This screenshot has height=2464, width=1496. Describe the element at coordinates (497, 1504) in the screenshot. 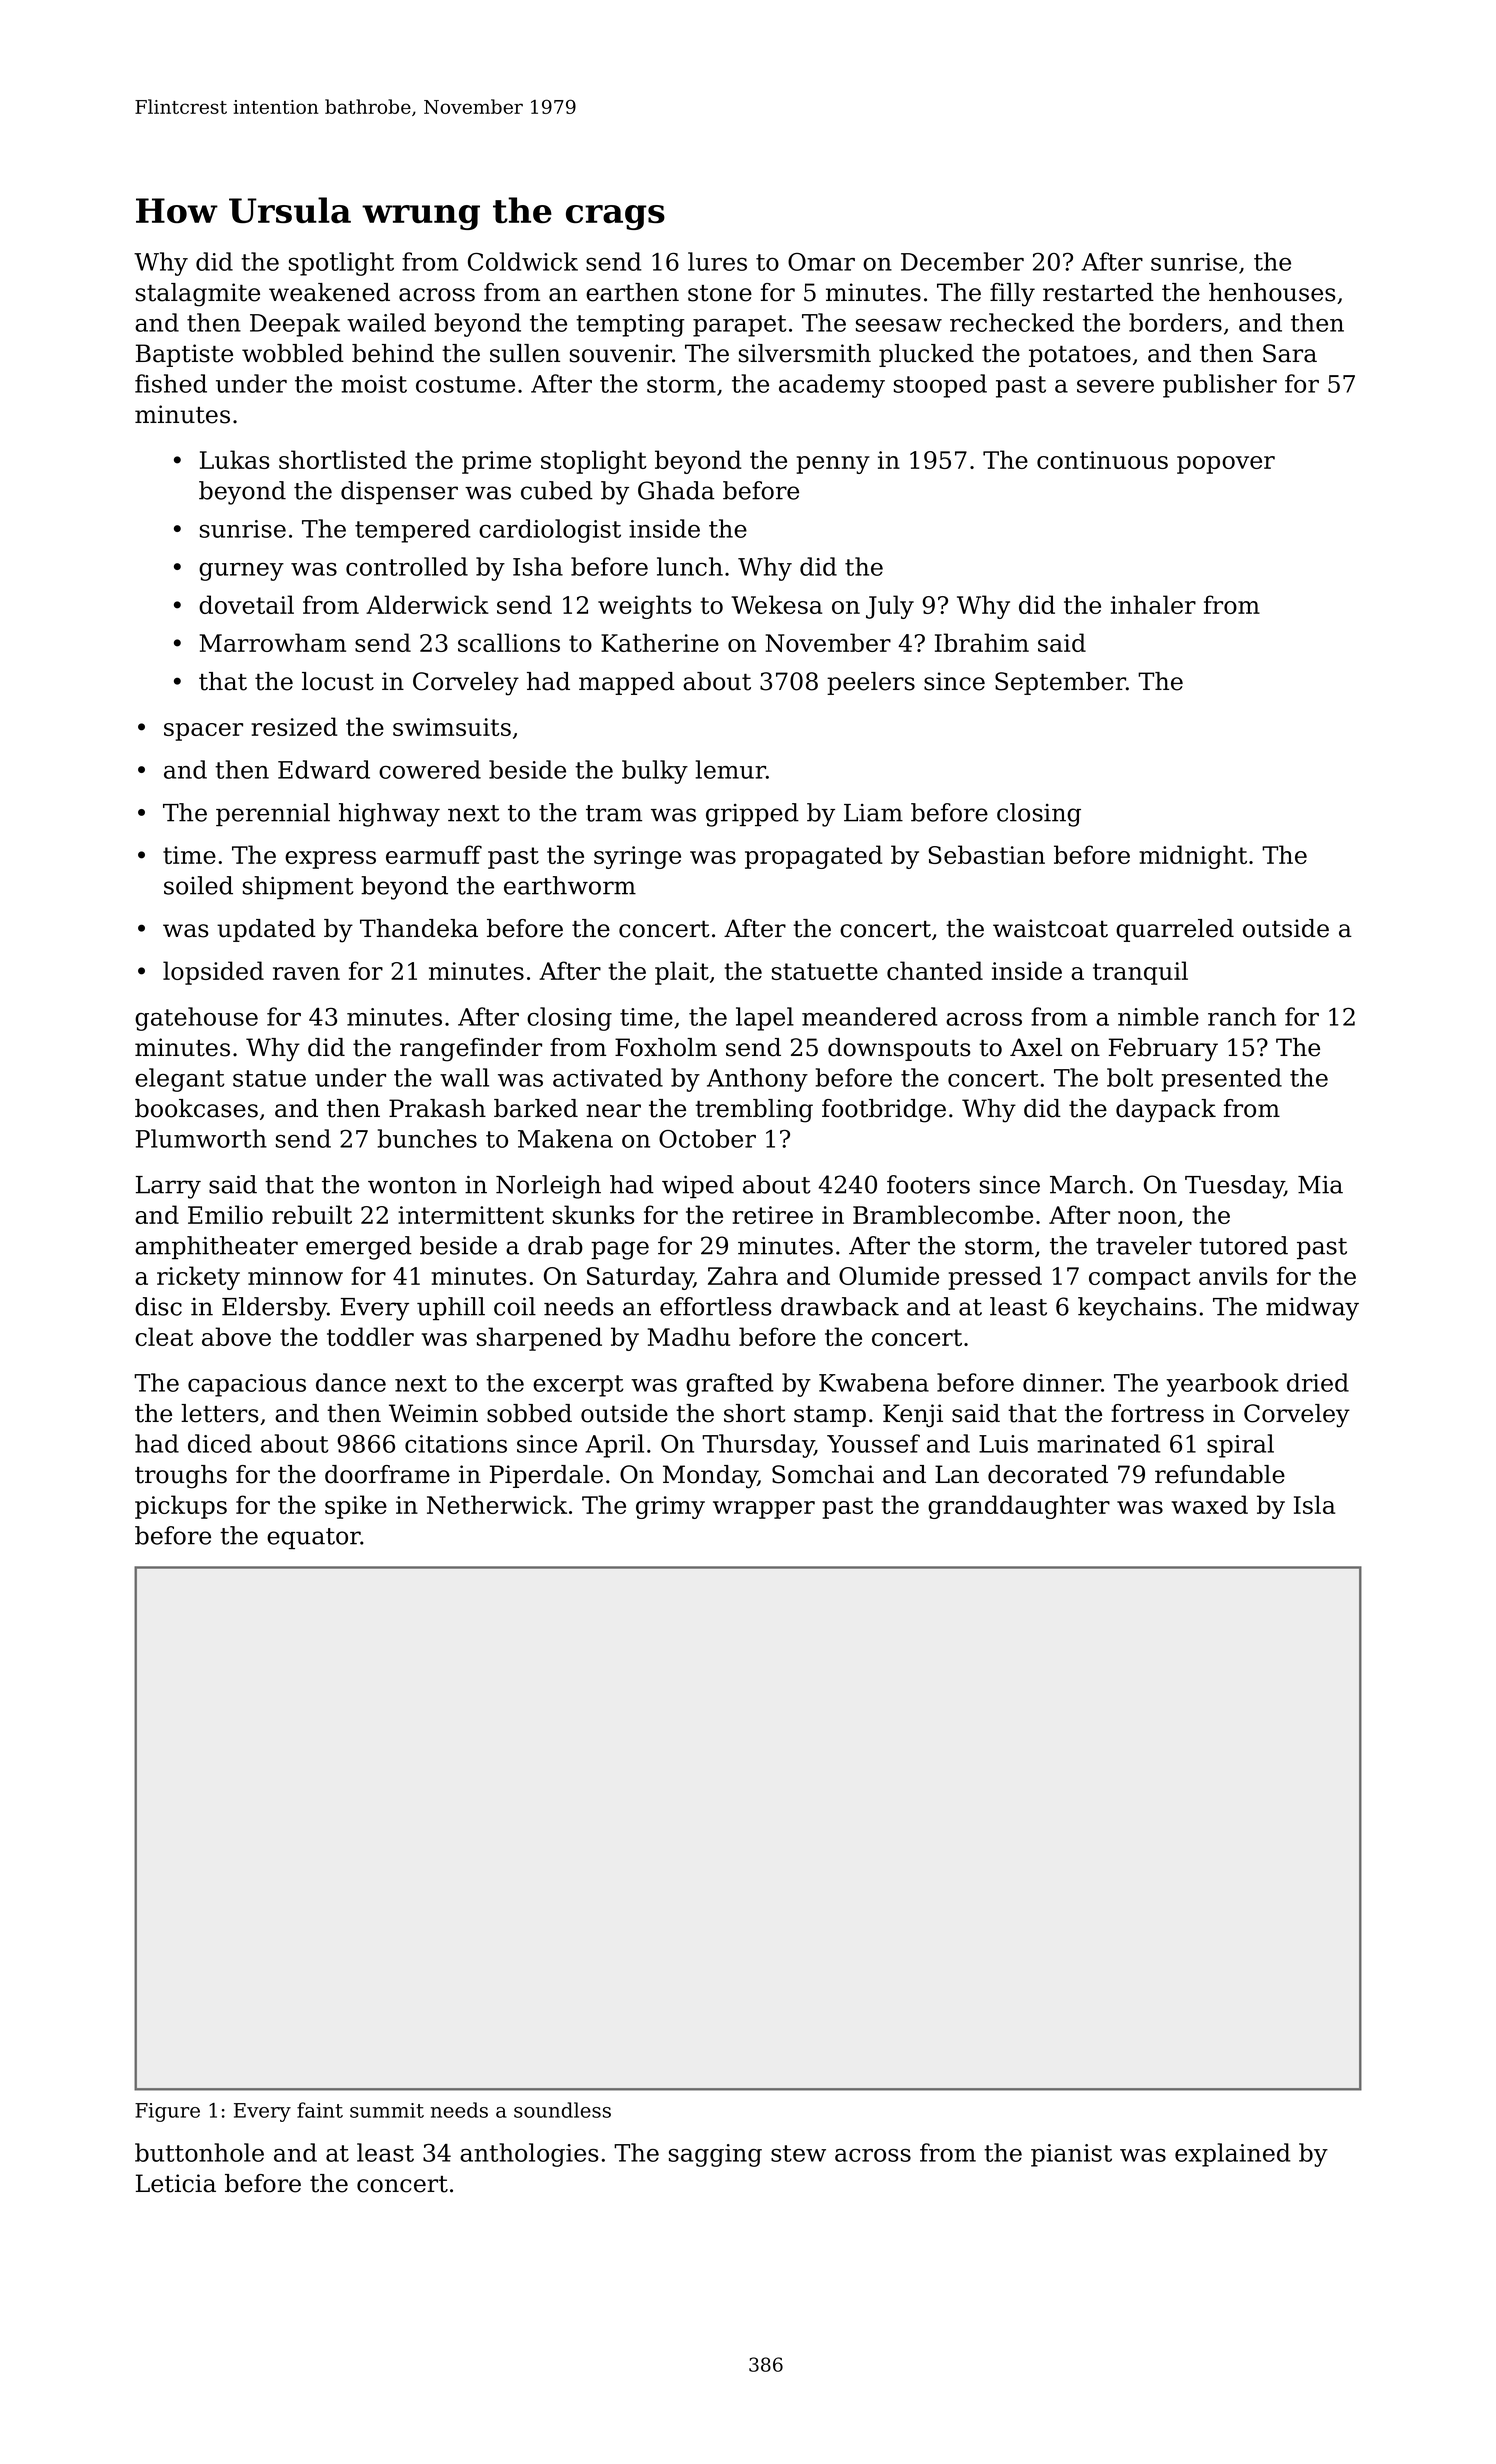

I see `Netherwick` at that location.
